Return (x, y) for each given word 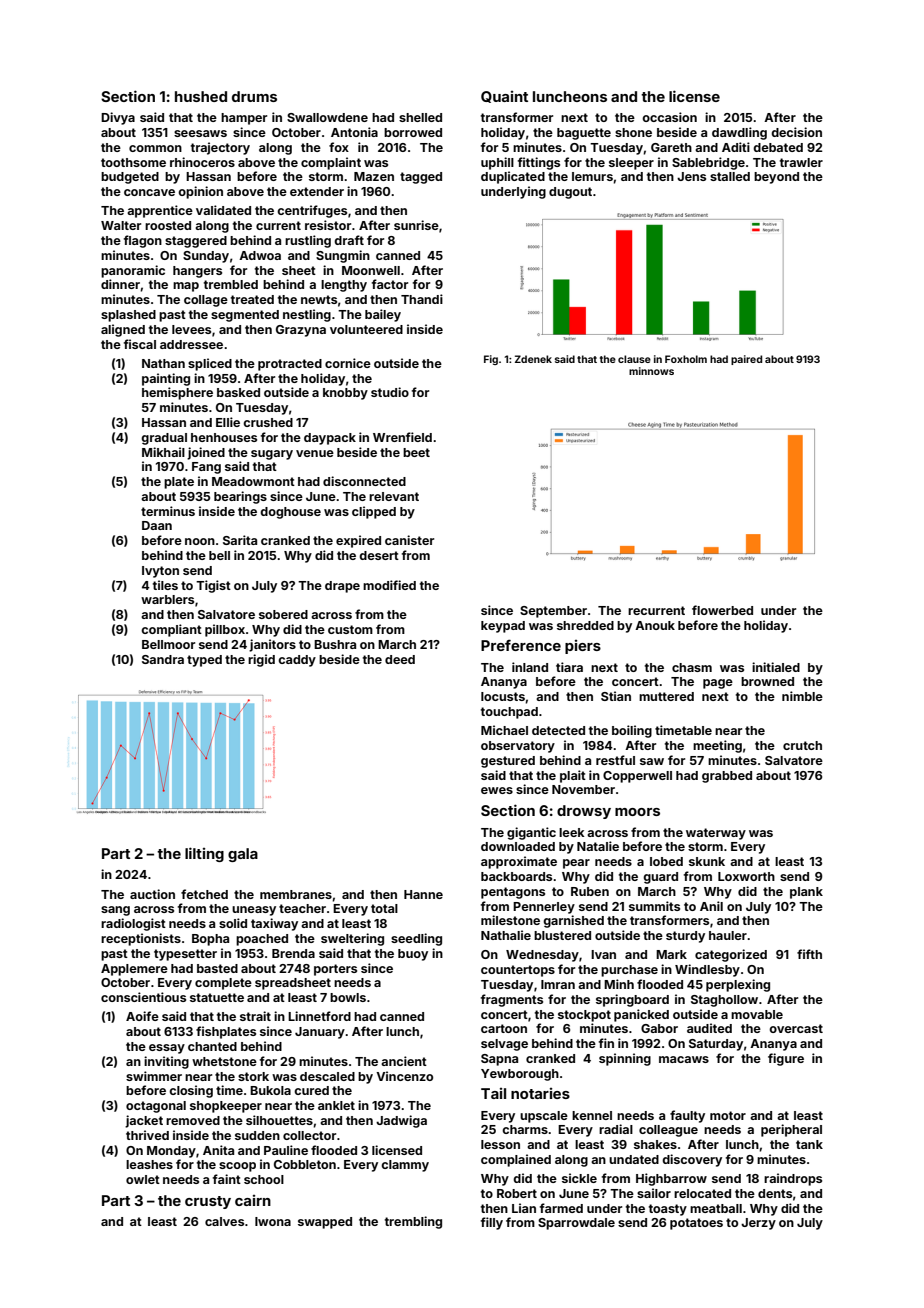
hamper (244, 119)
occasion (669, 117)
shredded (585, 625)
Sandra (163, 659)
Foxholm (686, 359)
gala (243, 855)
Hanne (423, 894)
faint (227, 1179)
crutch (802, 745)
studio (390, 392)
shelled (420, 117)
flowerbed (722, 610)
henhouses (224, 437)
